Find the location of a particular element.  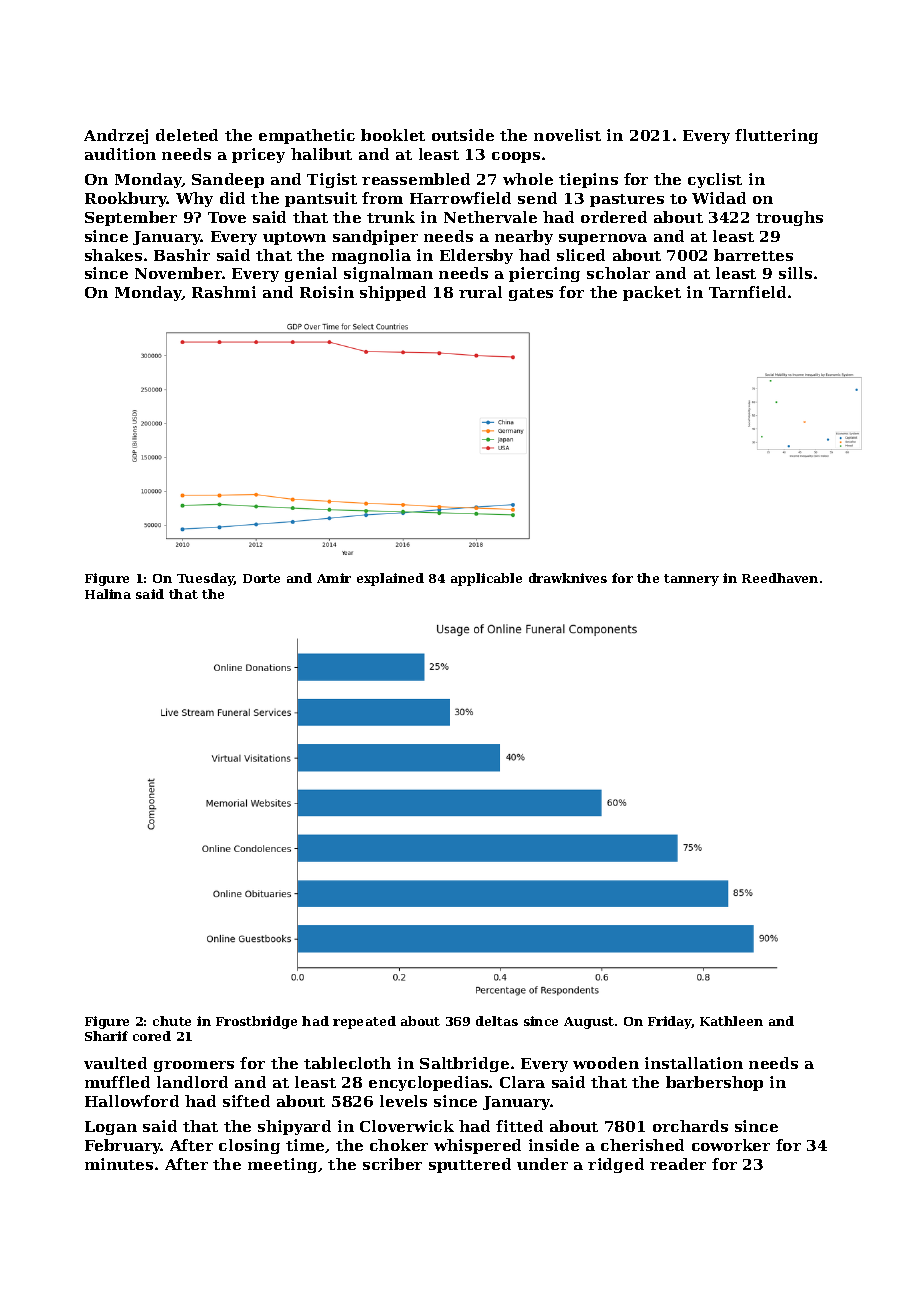

Tarnfield is located at coordinates (747, 292).
